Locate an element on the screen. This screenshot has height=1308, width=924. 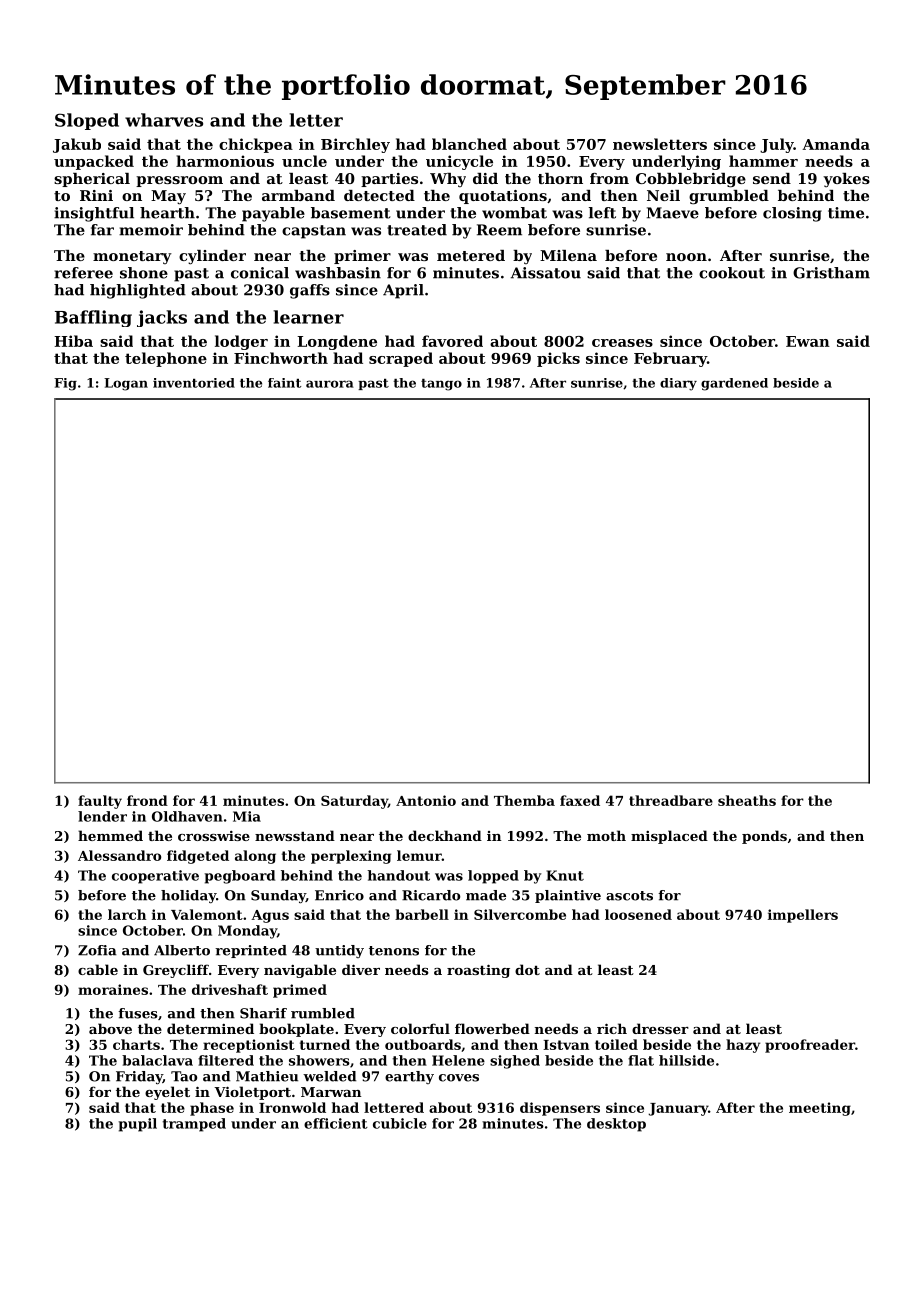
scraped is located at coordinates (401, 359).
